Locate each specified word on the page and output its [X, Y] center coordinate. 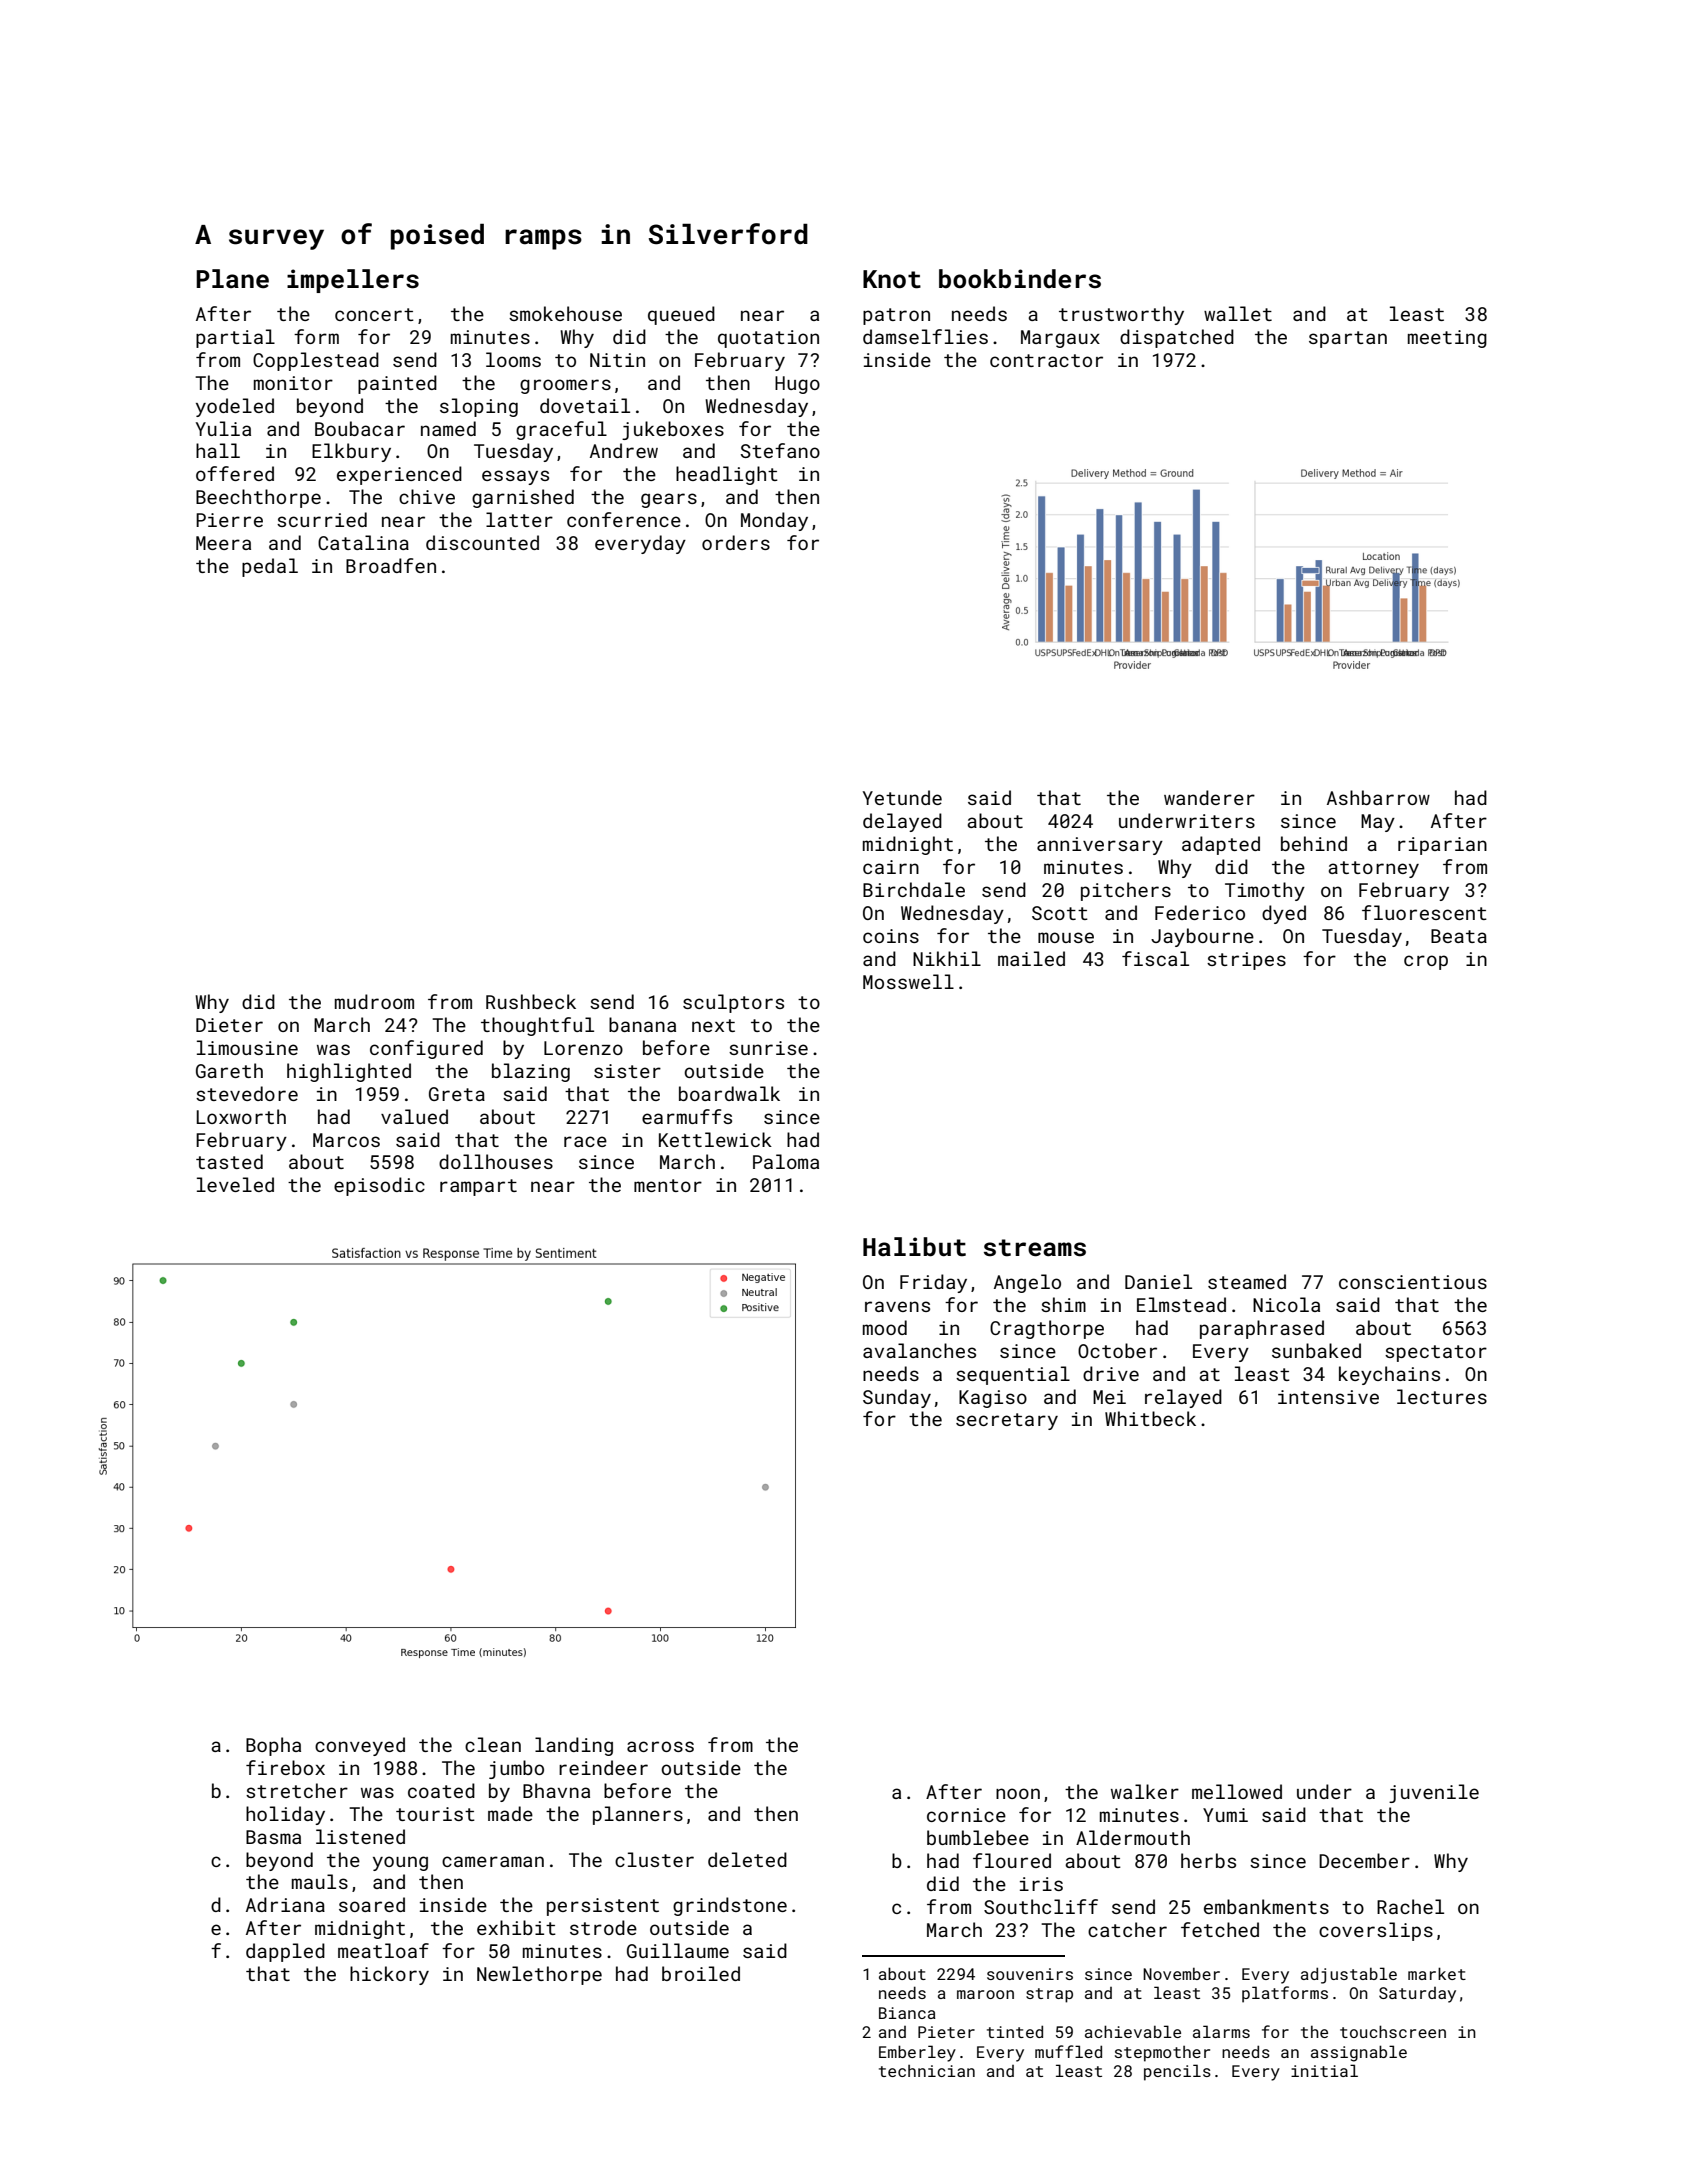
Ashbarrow [1378, 797]
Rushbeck [531, 1001]
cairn [891, 867]
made [510, 1813]
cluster [654, 1859]
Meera [223, 543]
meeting [1447, 339]
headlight [727, 475]
